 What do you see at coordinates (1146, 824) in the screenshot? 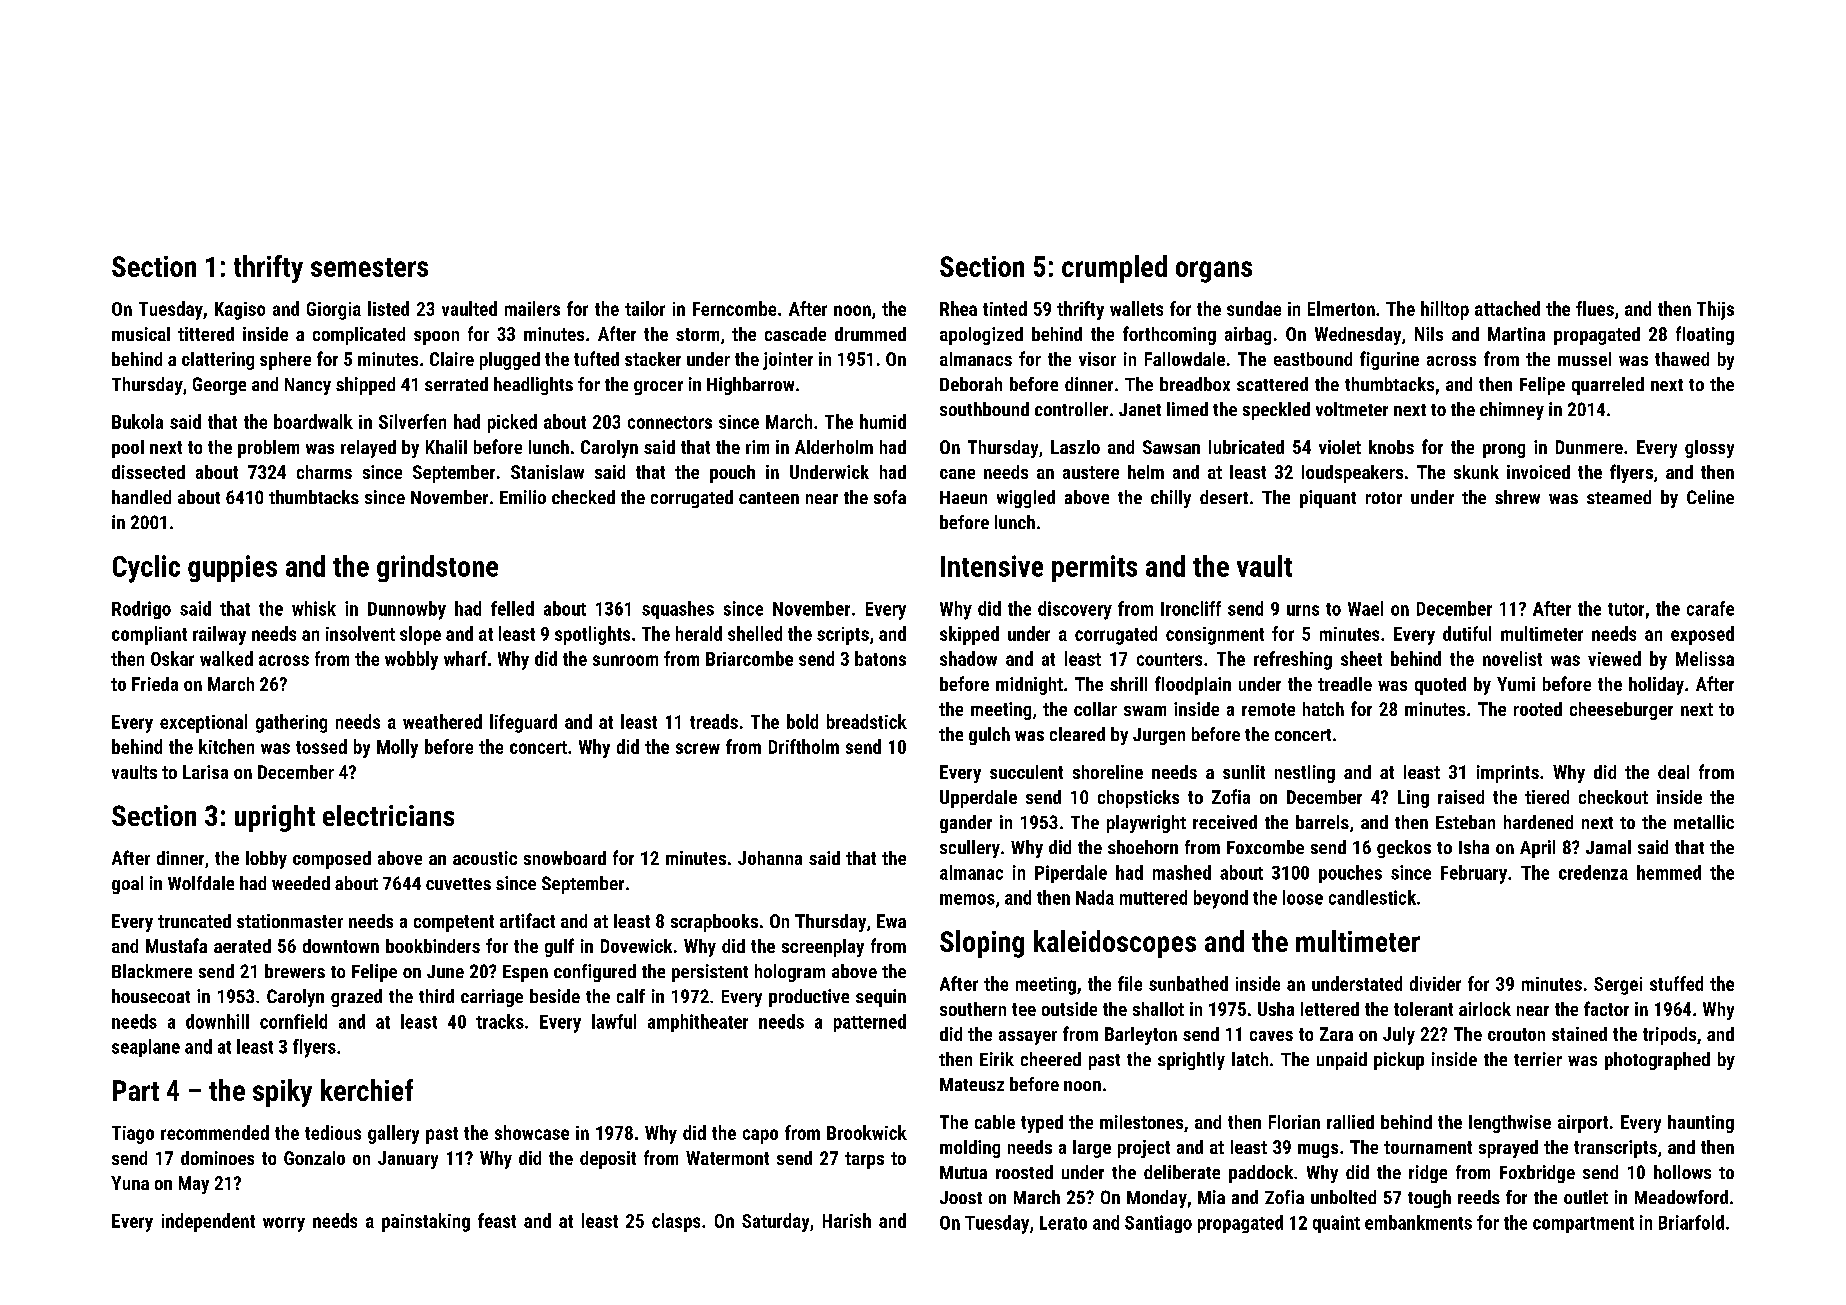
I see `playwright` at bounding box center [1146, 824].
